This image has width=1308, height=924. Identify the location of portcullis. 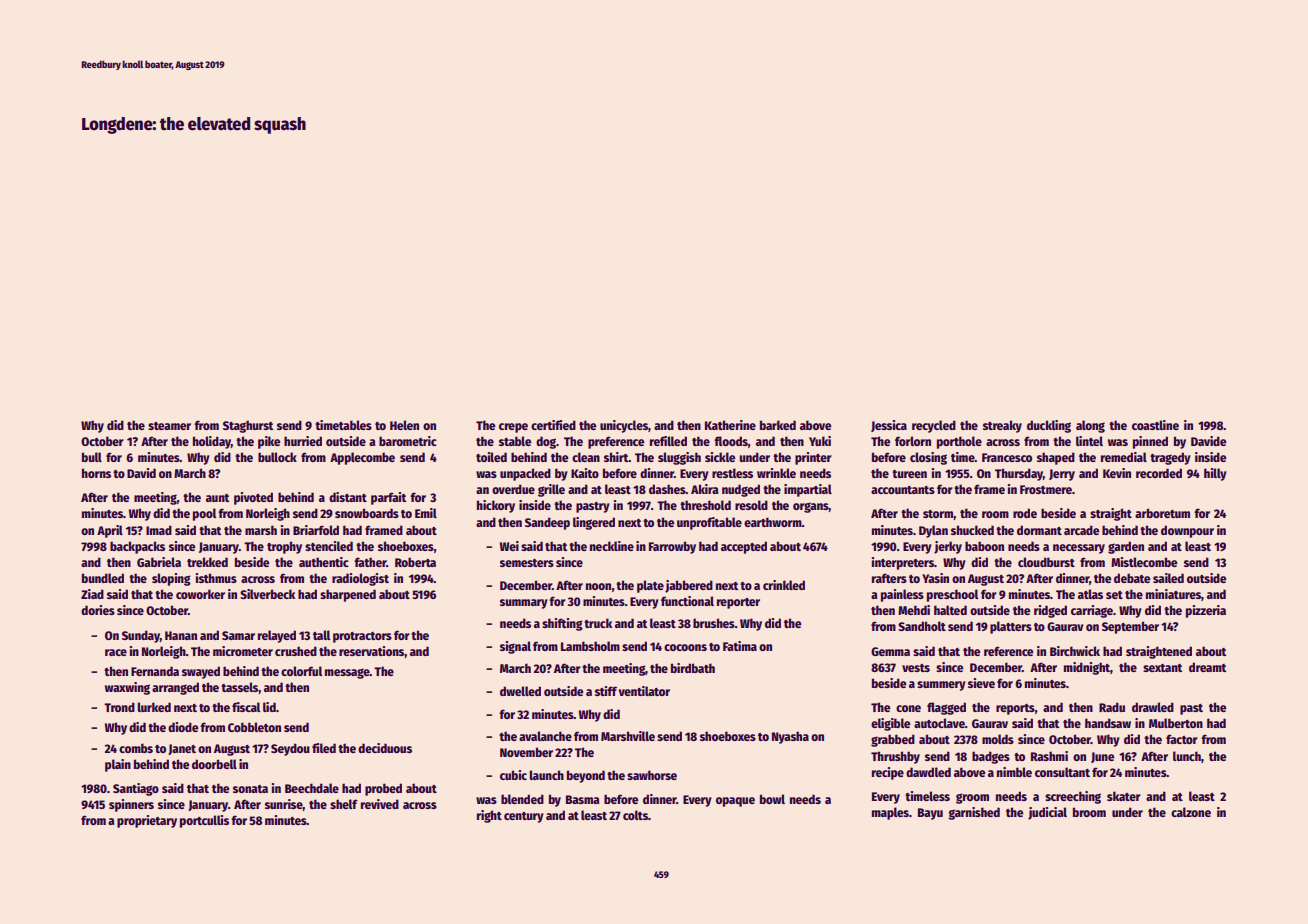
(204, 821).
